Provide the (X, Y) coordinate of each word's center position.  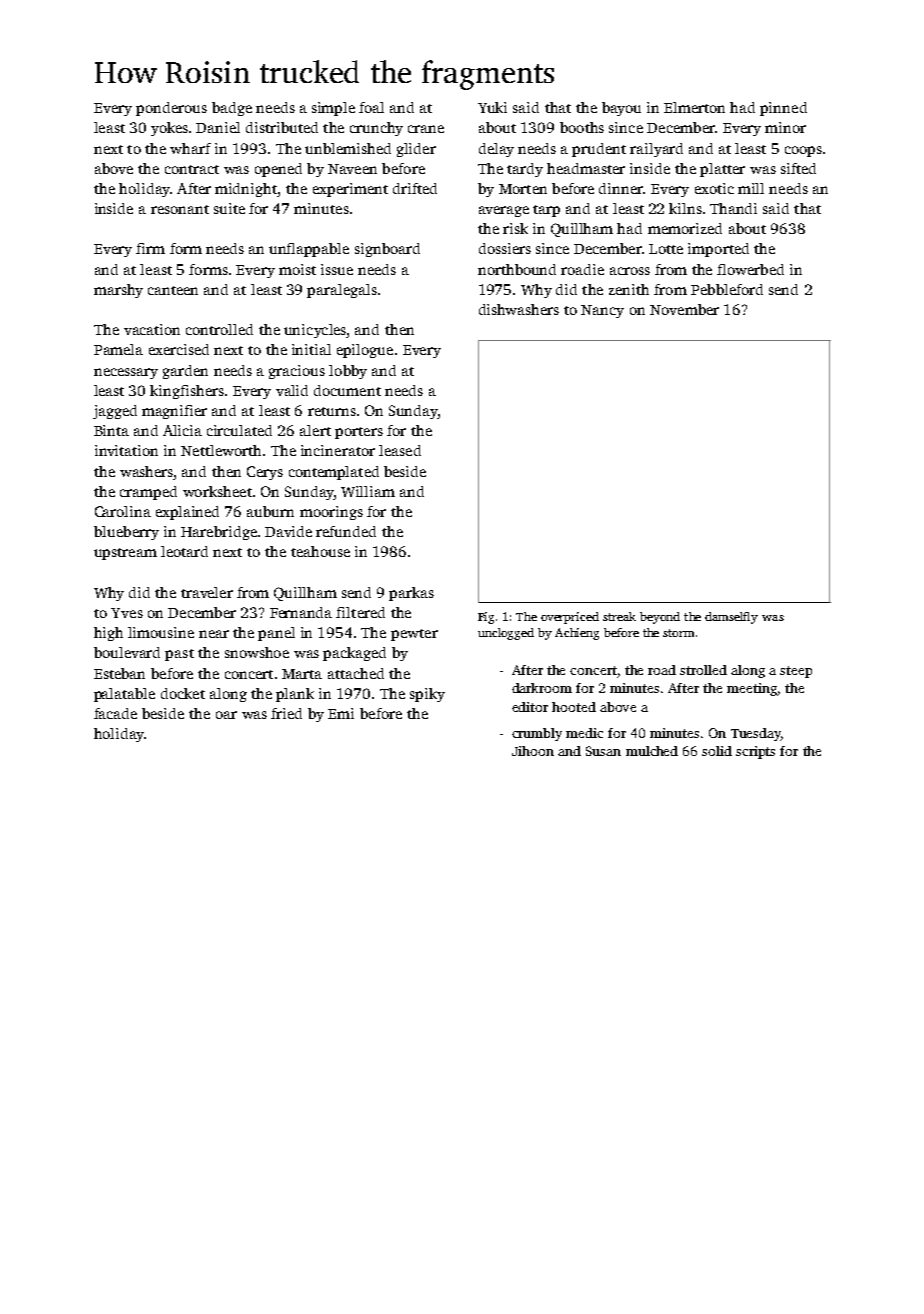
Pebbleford (727, 289)
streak (619, 616)
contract (192, 169)
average (504, 211)
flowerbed (750, 269)
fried (286, 713)
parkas (411, 594)
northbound (517, 269)
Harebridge (219, 533)
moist (297, 269)
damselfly (731, 618)
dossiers (505, 248)
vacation (152, 329)
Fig (486, 618)
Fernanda (301, 612)
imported (718, 250)
